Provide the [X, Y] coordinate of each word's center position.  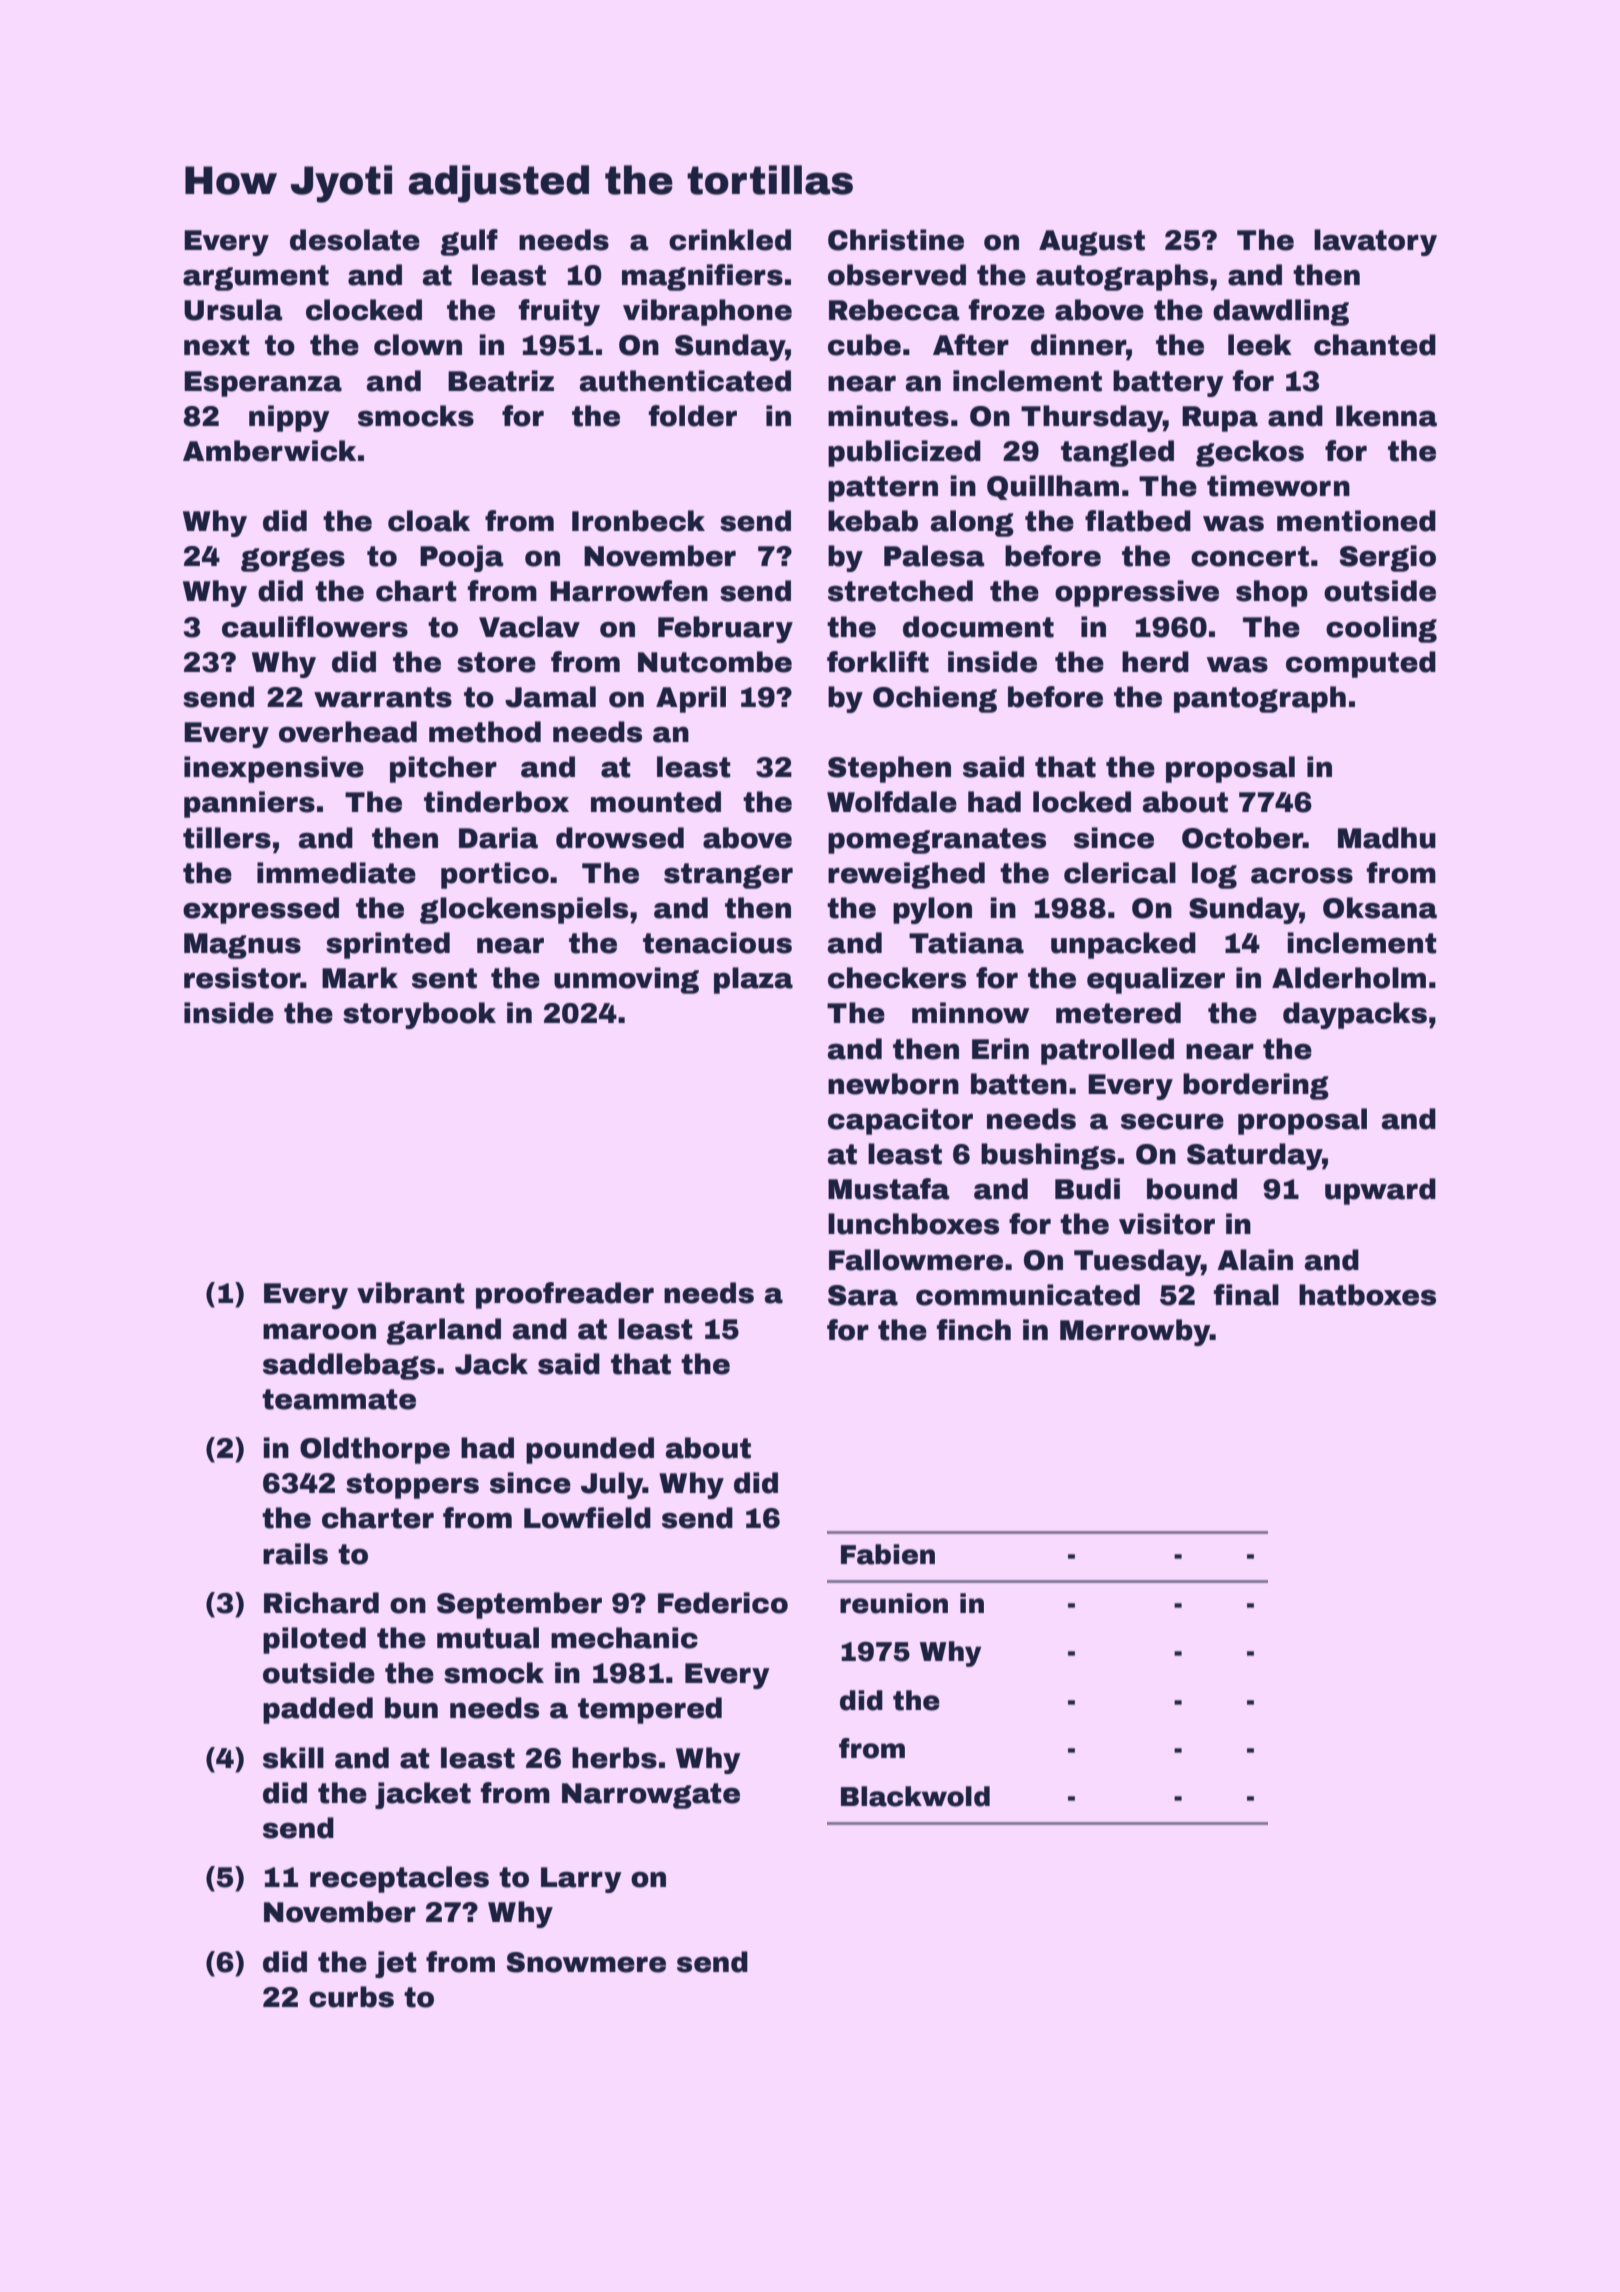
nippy [289, 418]
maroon [319, 1331]
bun [411, 1708]
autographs [1122, 277]
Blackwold [915, 1796]
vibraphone [707, 312]
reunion [894, 1603]
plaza [753, 980]
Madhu [1387, 838]
